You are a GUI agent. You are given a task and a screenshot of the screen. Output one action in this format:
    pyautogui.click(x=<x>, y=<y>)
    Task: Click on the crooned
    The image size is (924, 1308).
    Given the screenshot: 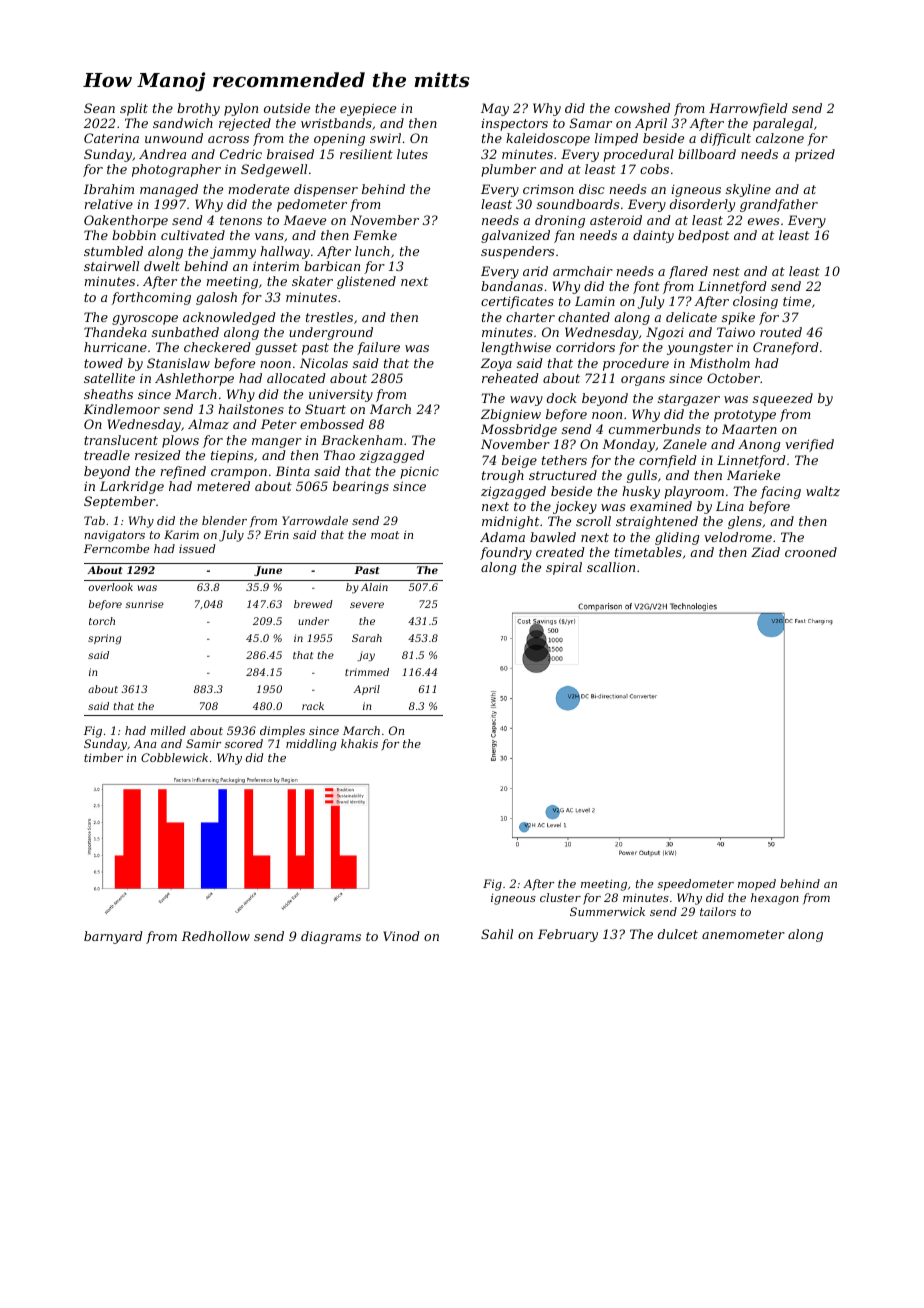 What is the action you would take?
    pyautogui.click(x=811, y=552)
